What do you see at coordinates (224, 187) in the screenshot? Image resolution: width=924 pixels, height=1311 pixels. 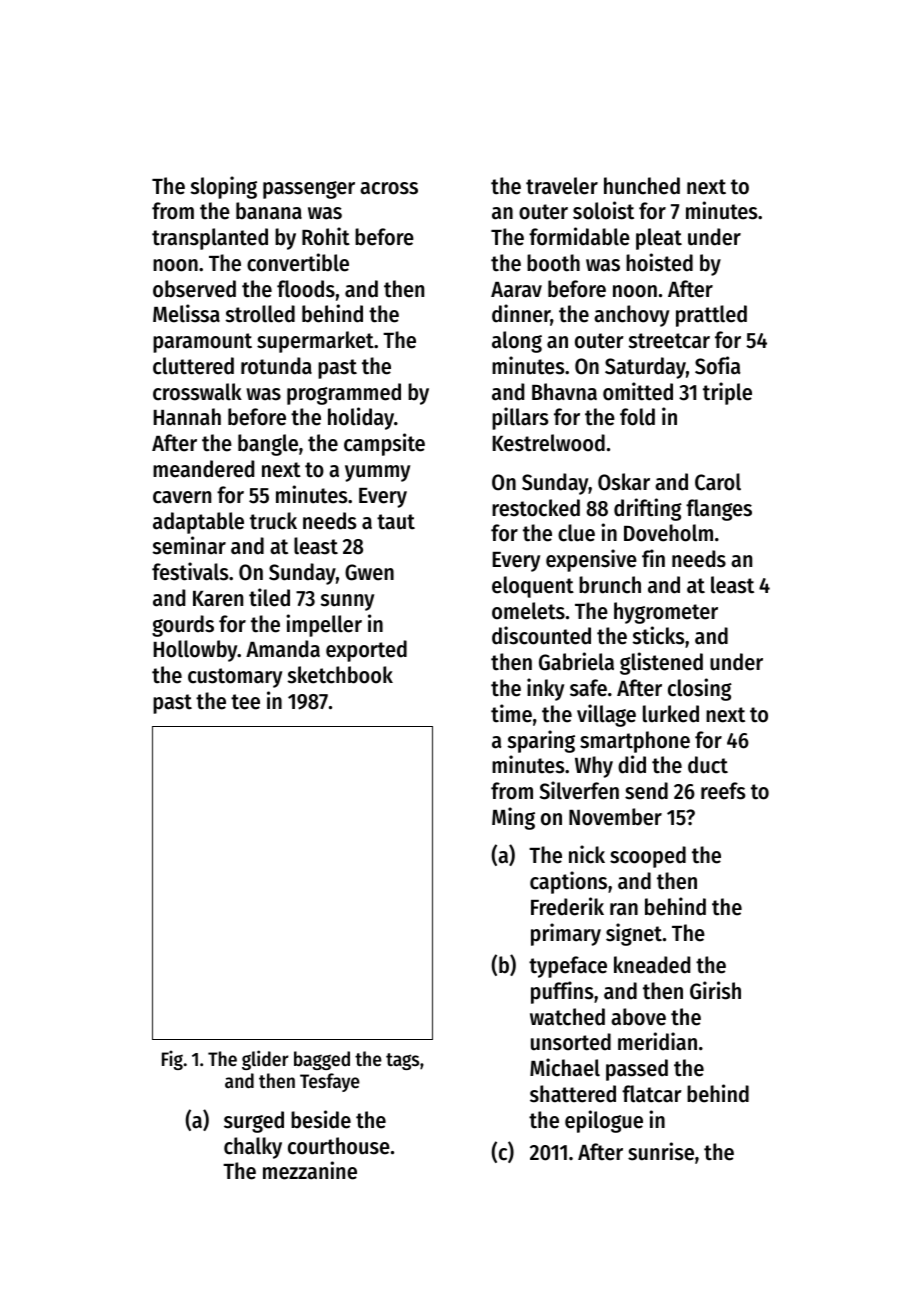 I see `sloping` at bounding box center [224, 187].
